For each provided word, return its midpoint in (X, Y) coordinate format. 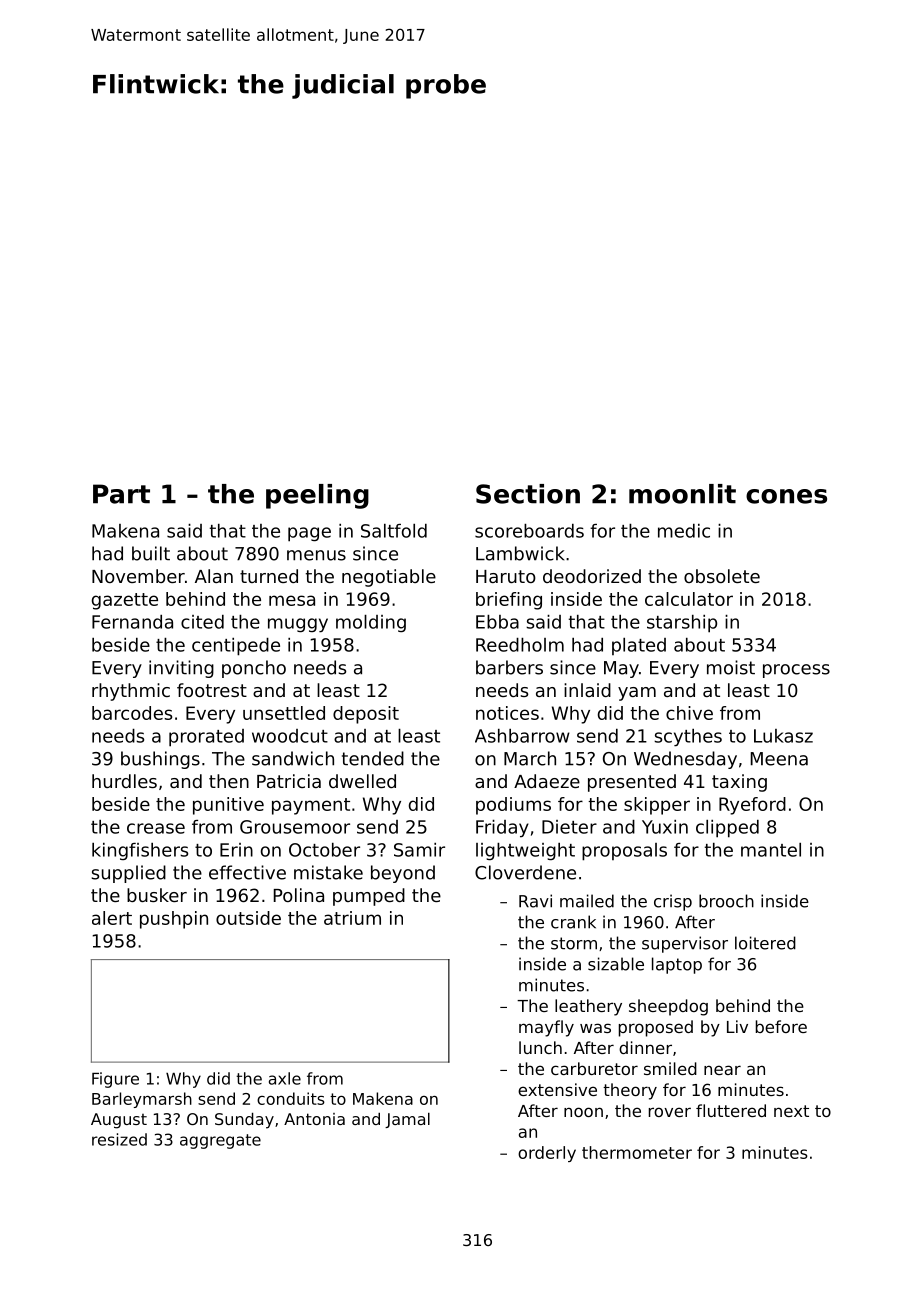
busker (157, 895)
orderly (547, 1154)
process (796, 671)
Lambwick (520, 553)
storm (574, 943)
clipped (727, 829)
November (138, 576)
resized (119, 1139)
